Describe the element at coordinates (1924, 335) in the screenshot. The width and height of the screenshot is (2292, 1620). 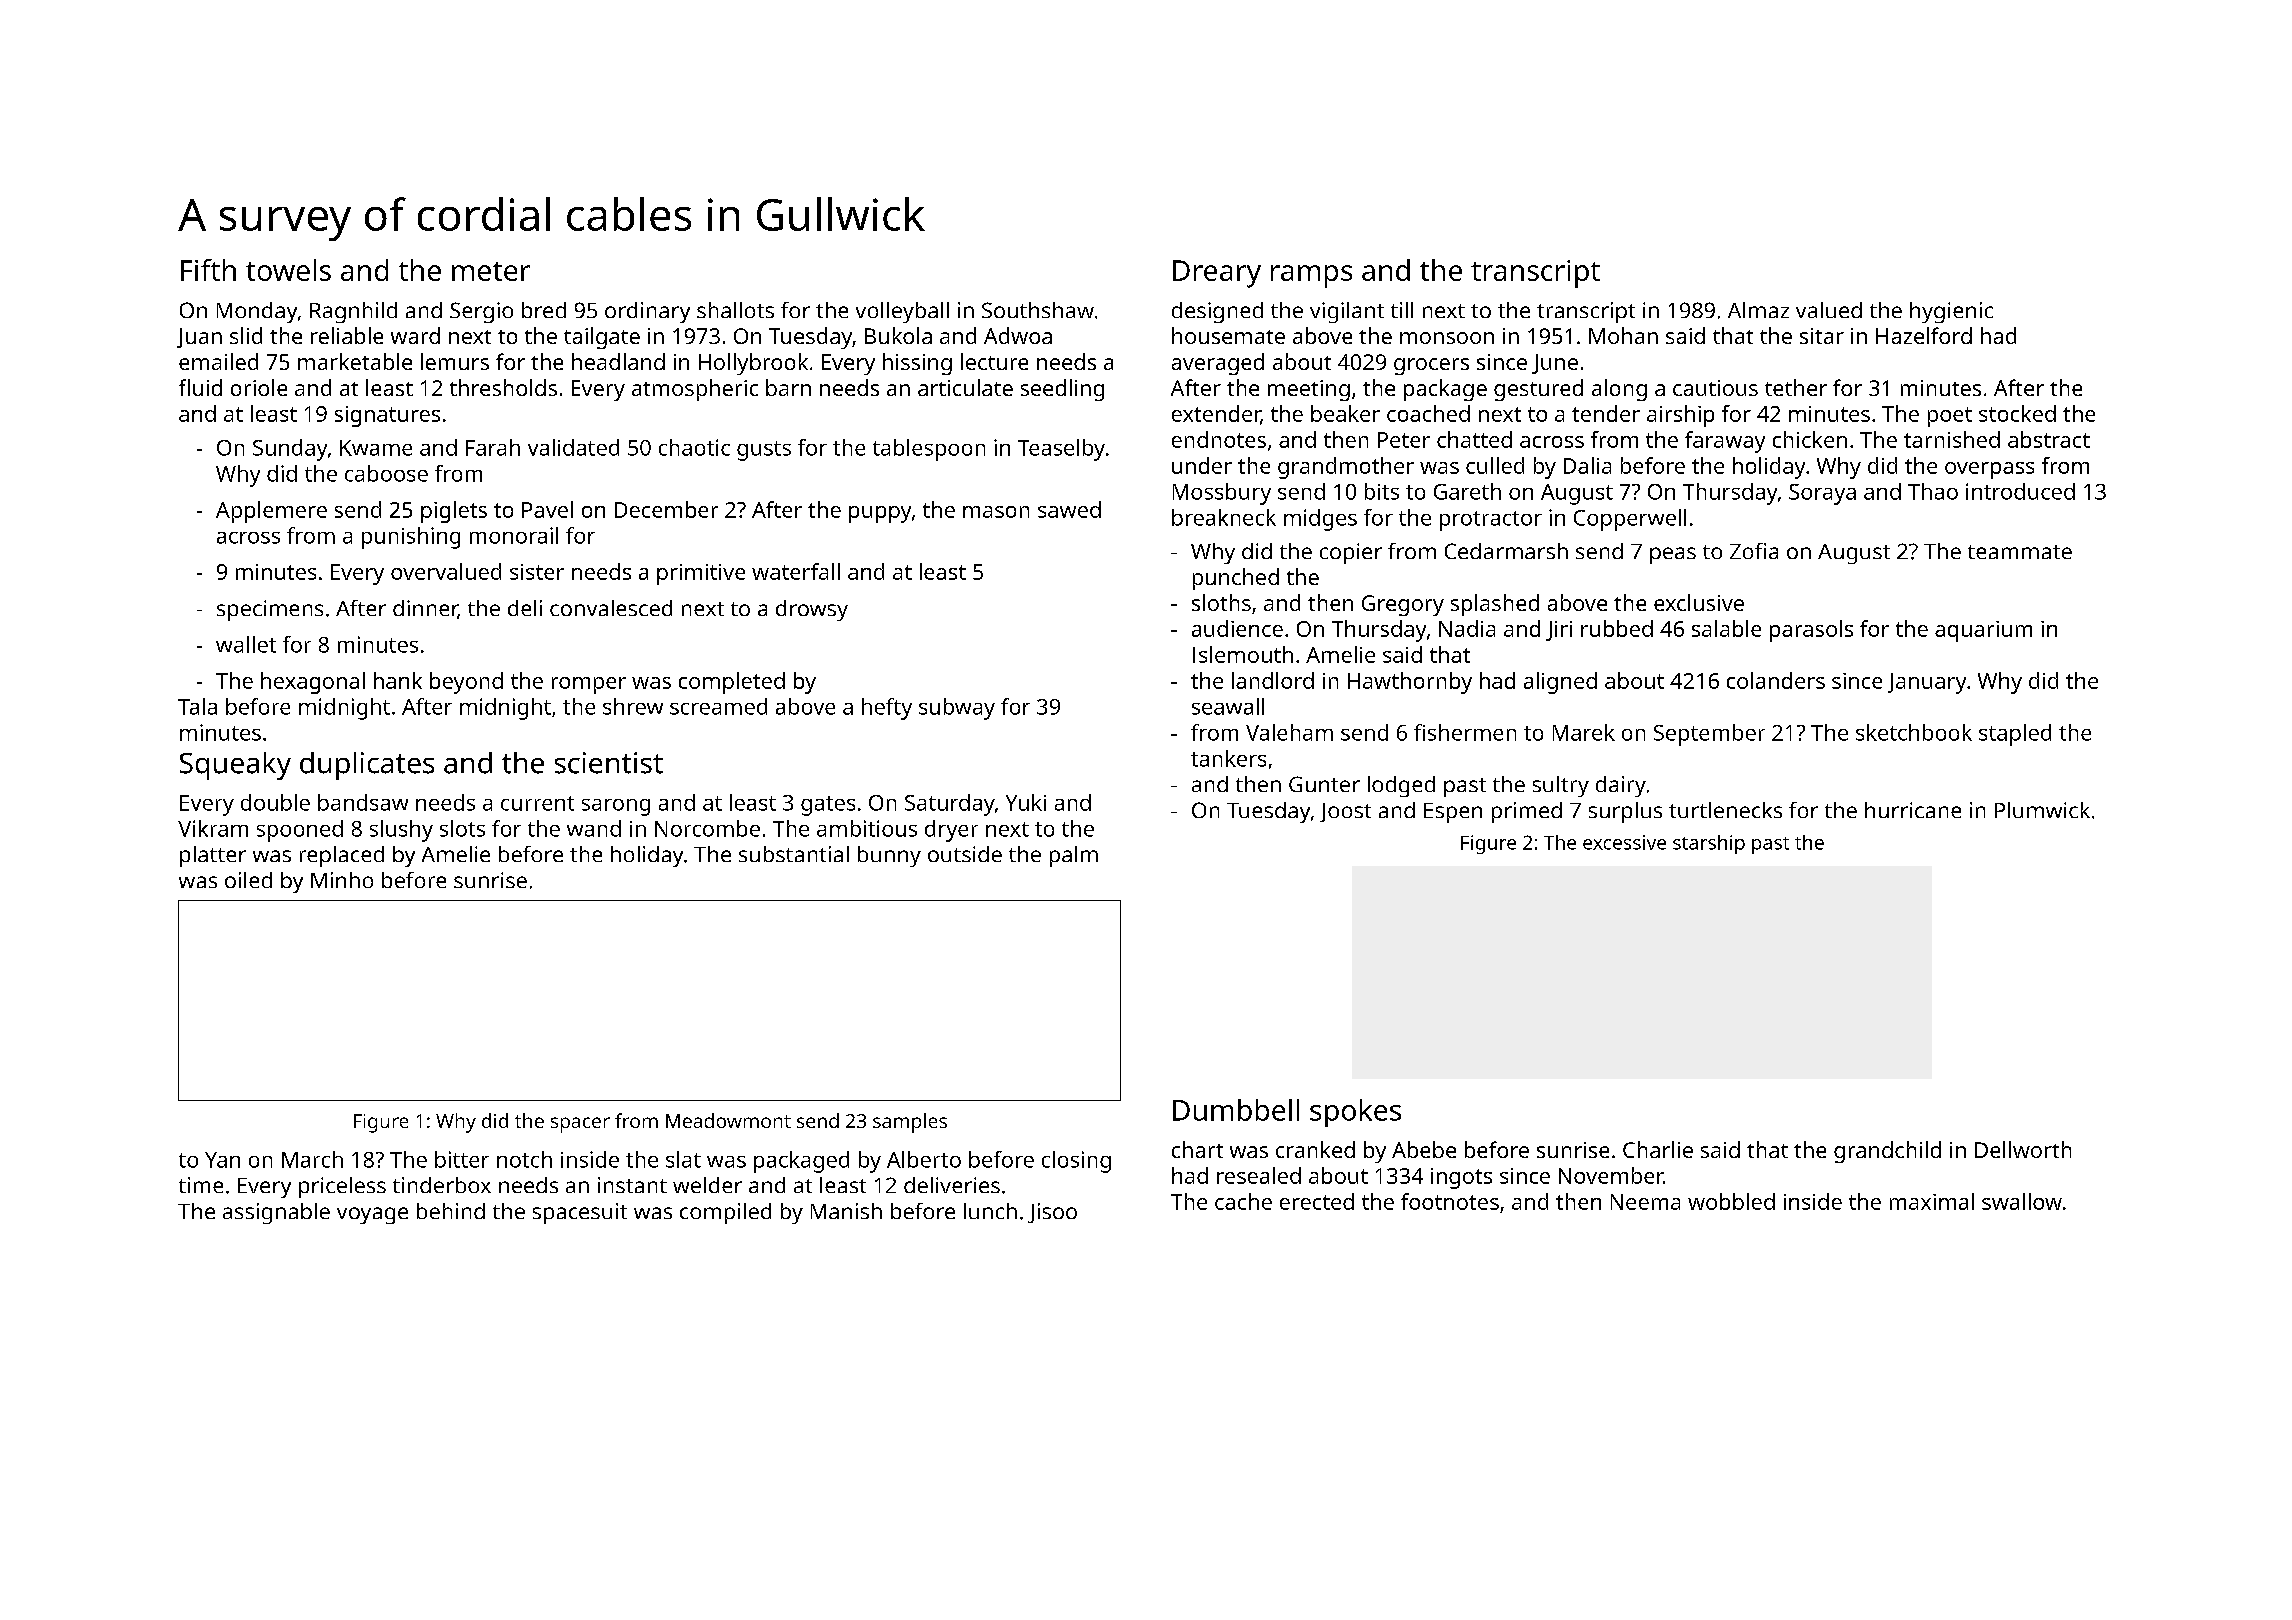
I see `Hazelford` at that location.
